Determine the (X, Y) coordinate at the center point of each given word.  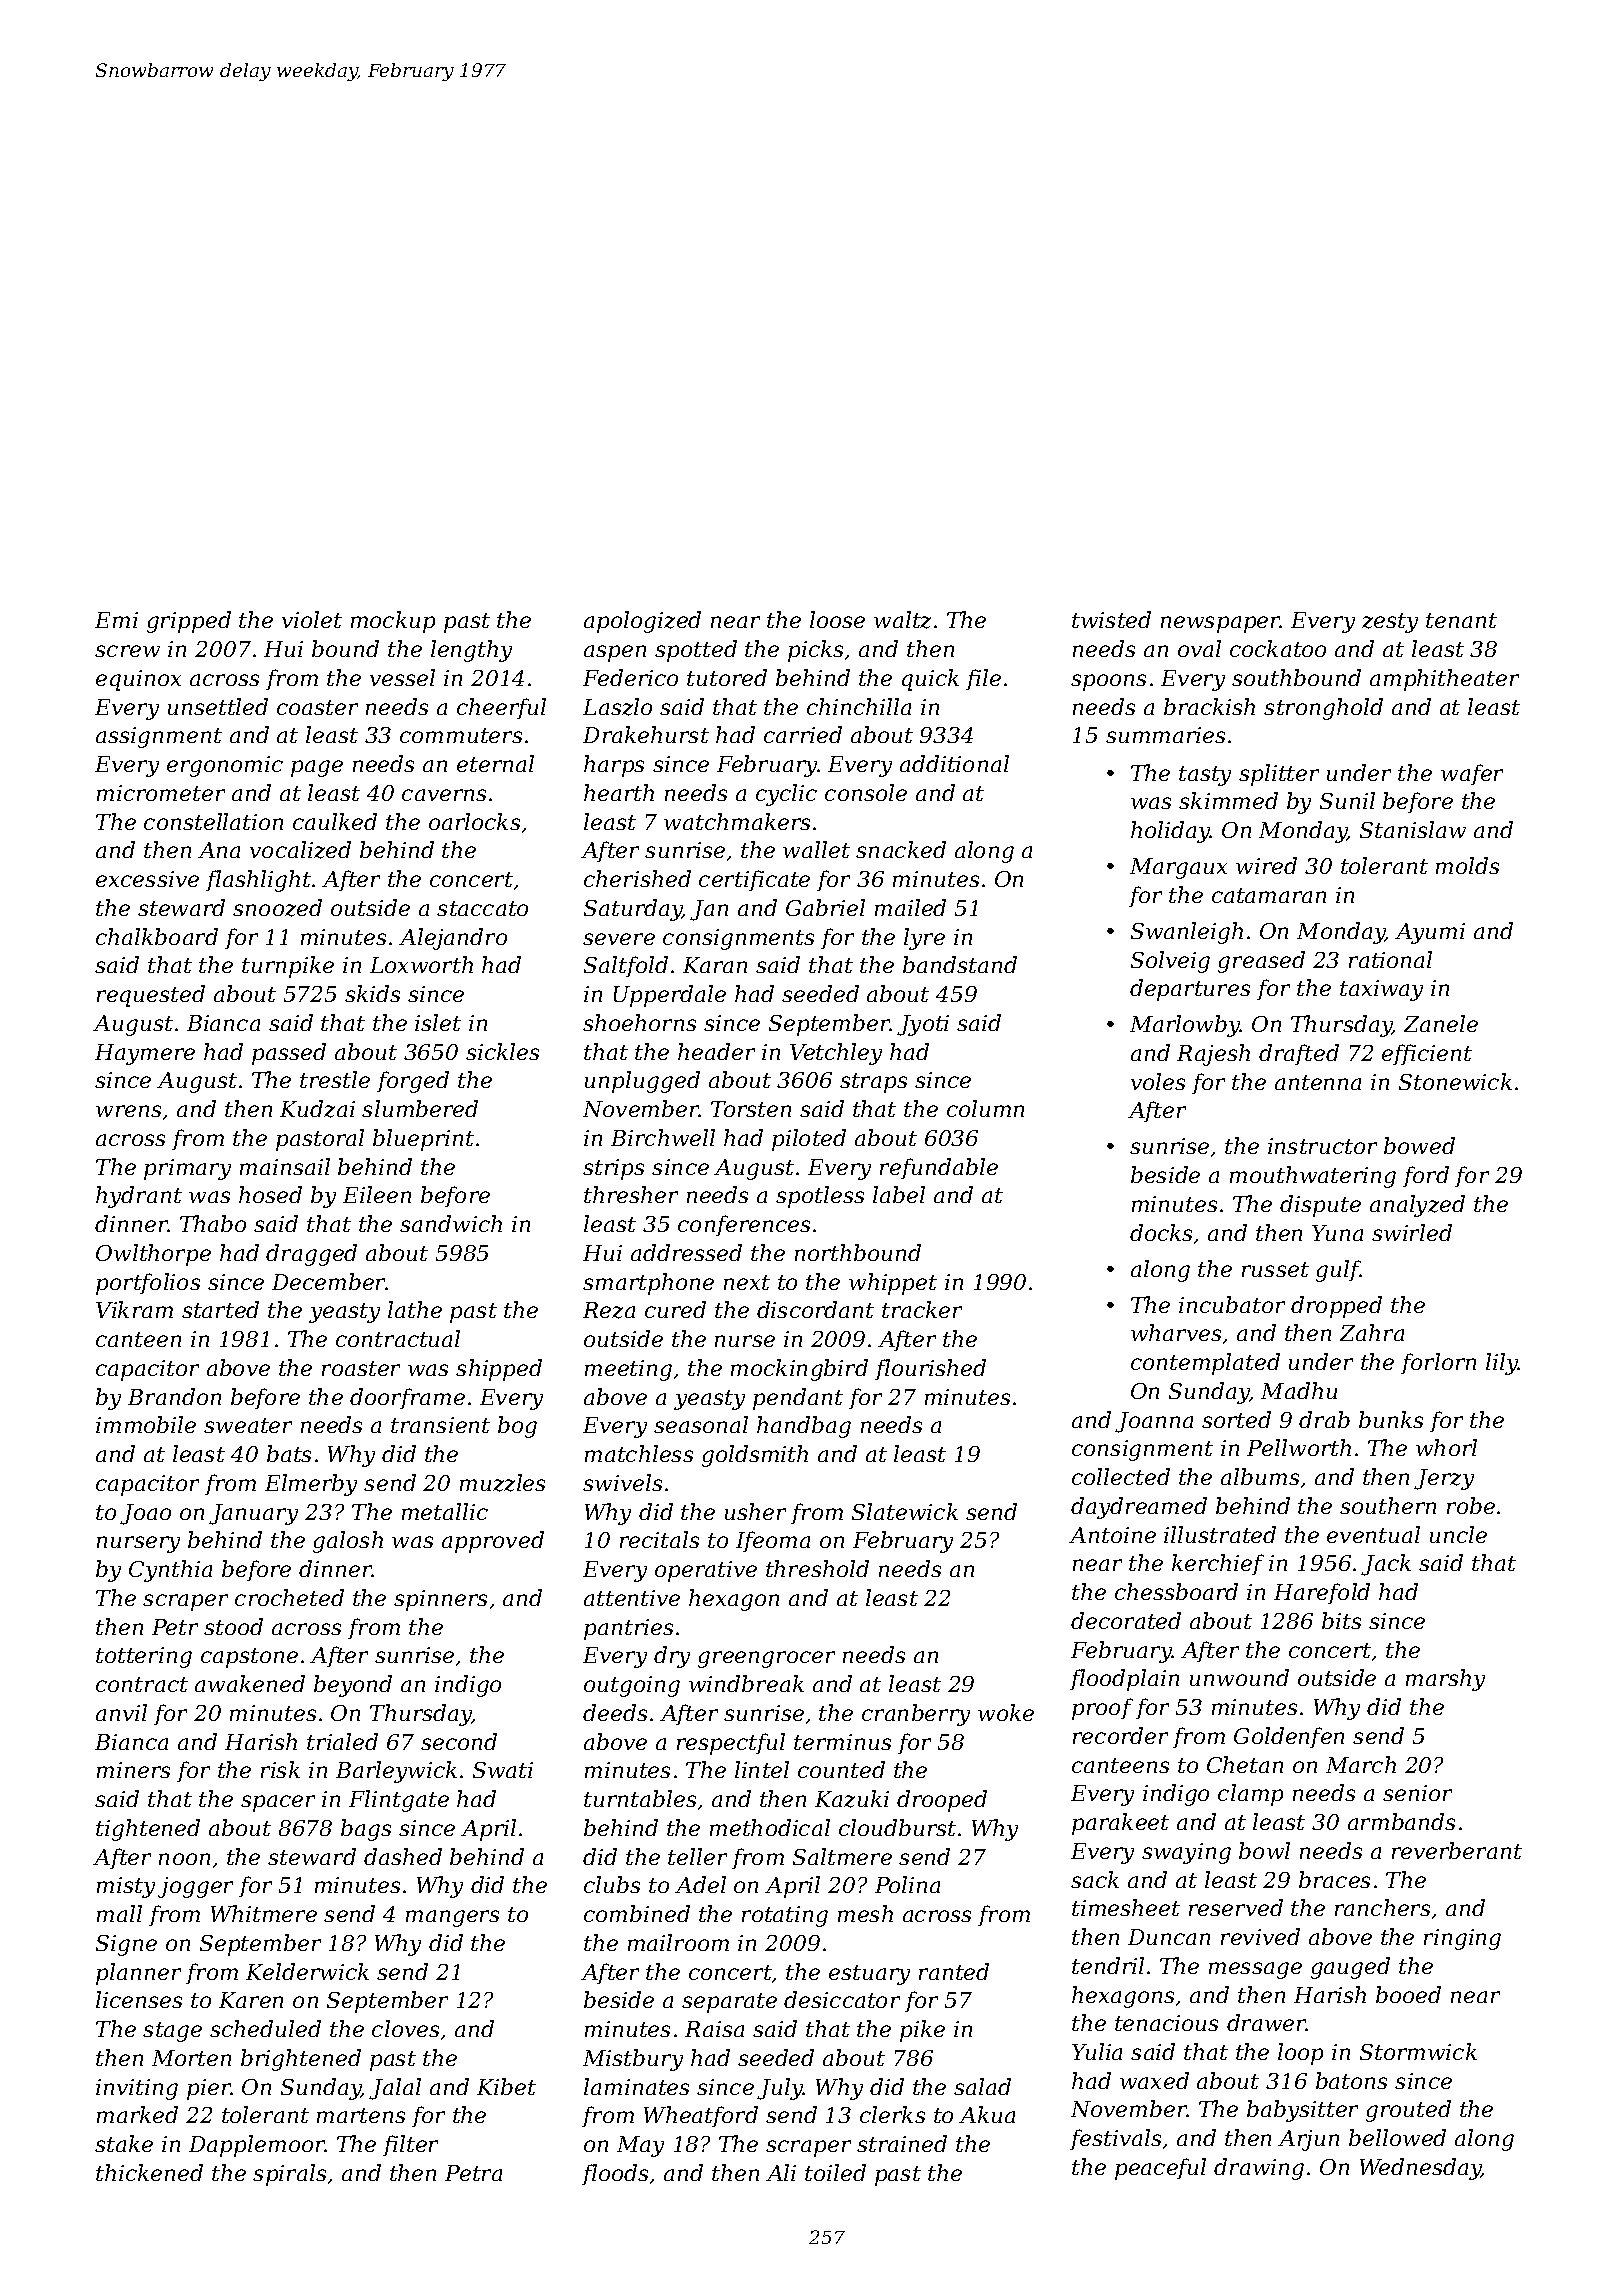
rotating (785, 1916)
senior (1417, 1793)
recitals (659, 1539)
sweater (248, 1425)
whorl (1446, 1447)
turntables (640, 1798)
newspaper (1221, 624)
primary (187, 1169)
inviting (137, 2089)
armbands (1401, 1821)
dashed (403, 1856)
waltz (902, 620)
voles (1158, 1081)
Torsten (751, 1109)
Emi (116, 620)
